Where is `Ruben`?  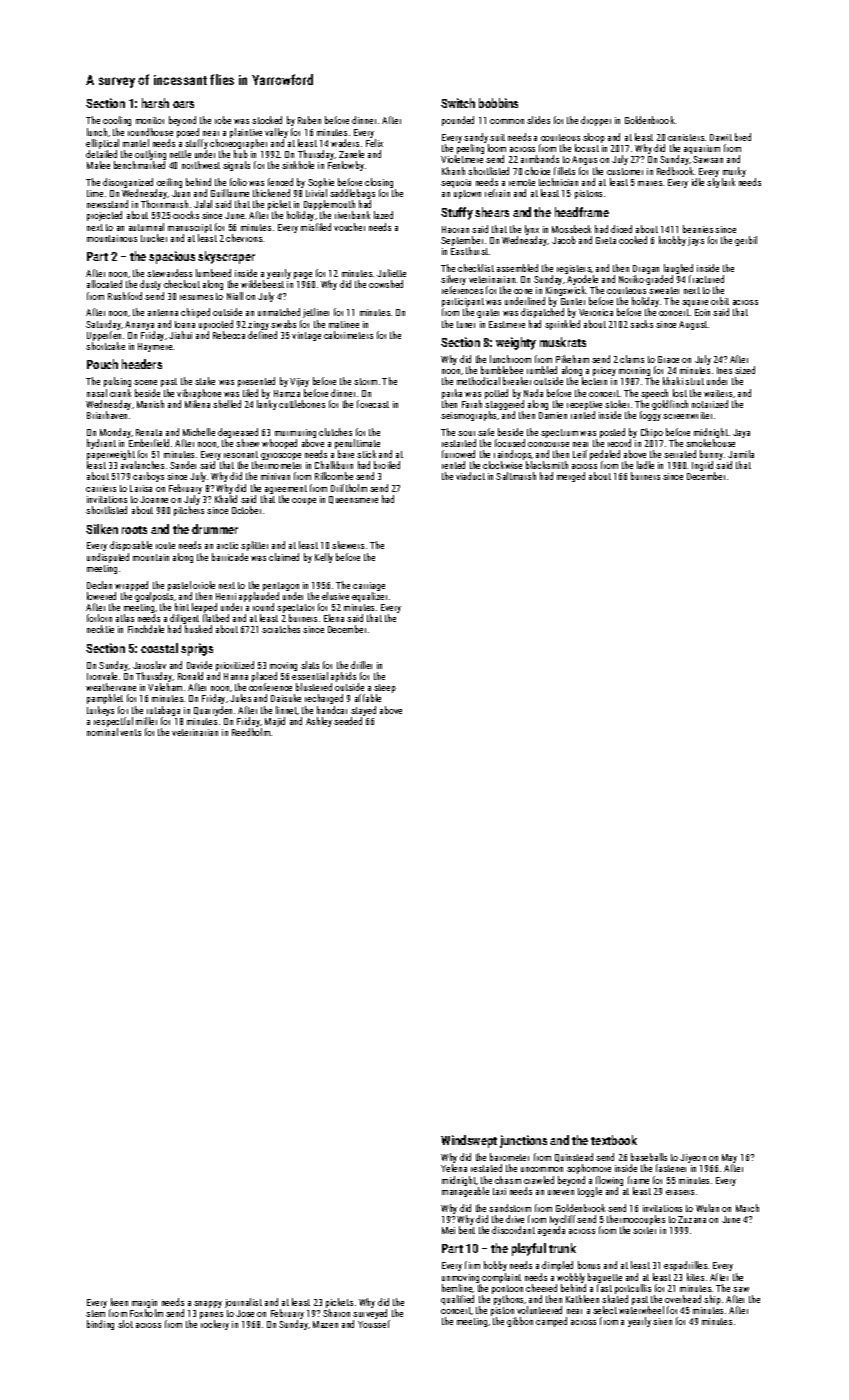 Ruben is located at coordinates (309, 120).
